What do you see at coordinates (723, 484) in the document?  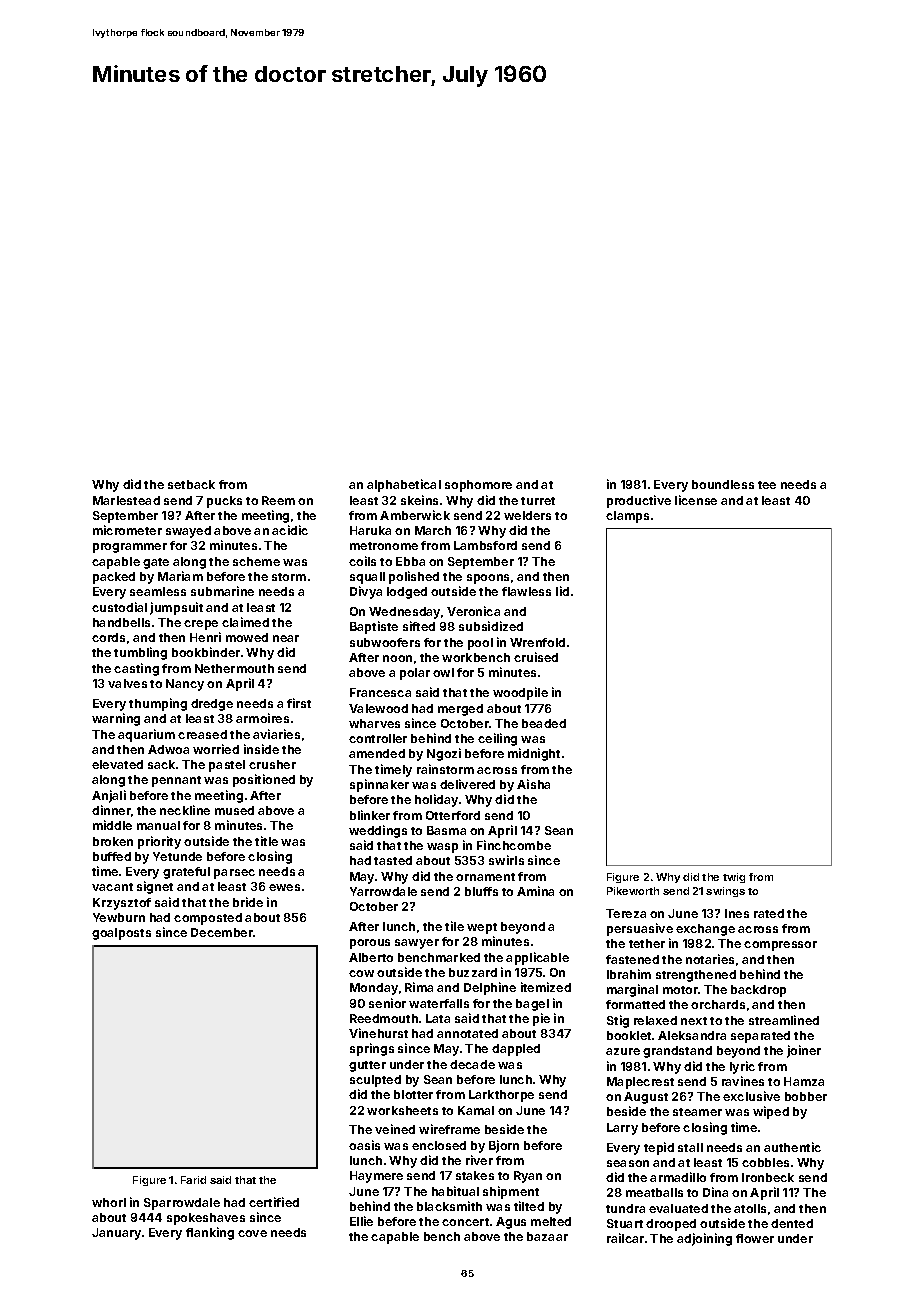 I see `boundless` at bounding box center [723, 484].
